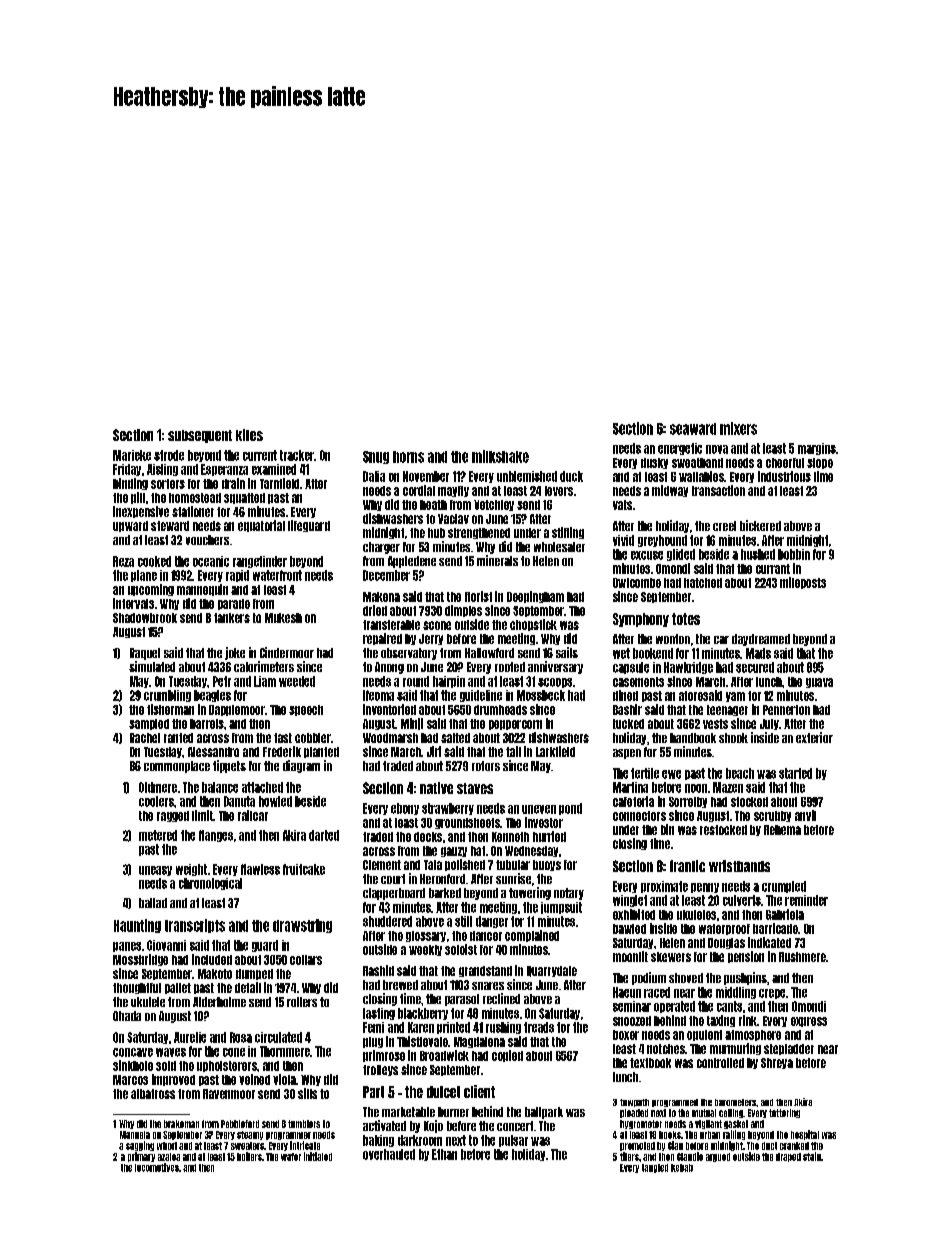 The image size is (952, 1233). What do you see at coordinates (306, 960) in the screenshot?
I see `collars` at bounding box center [306, 960].
